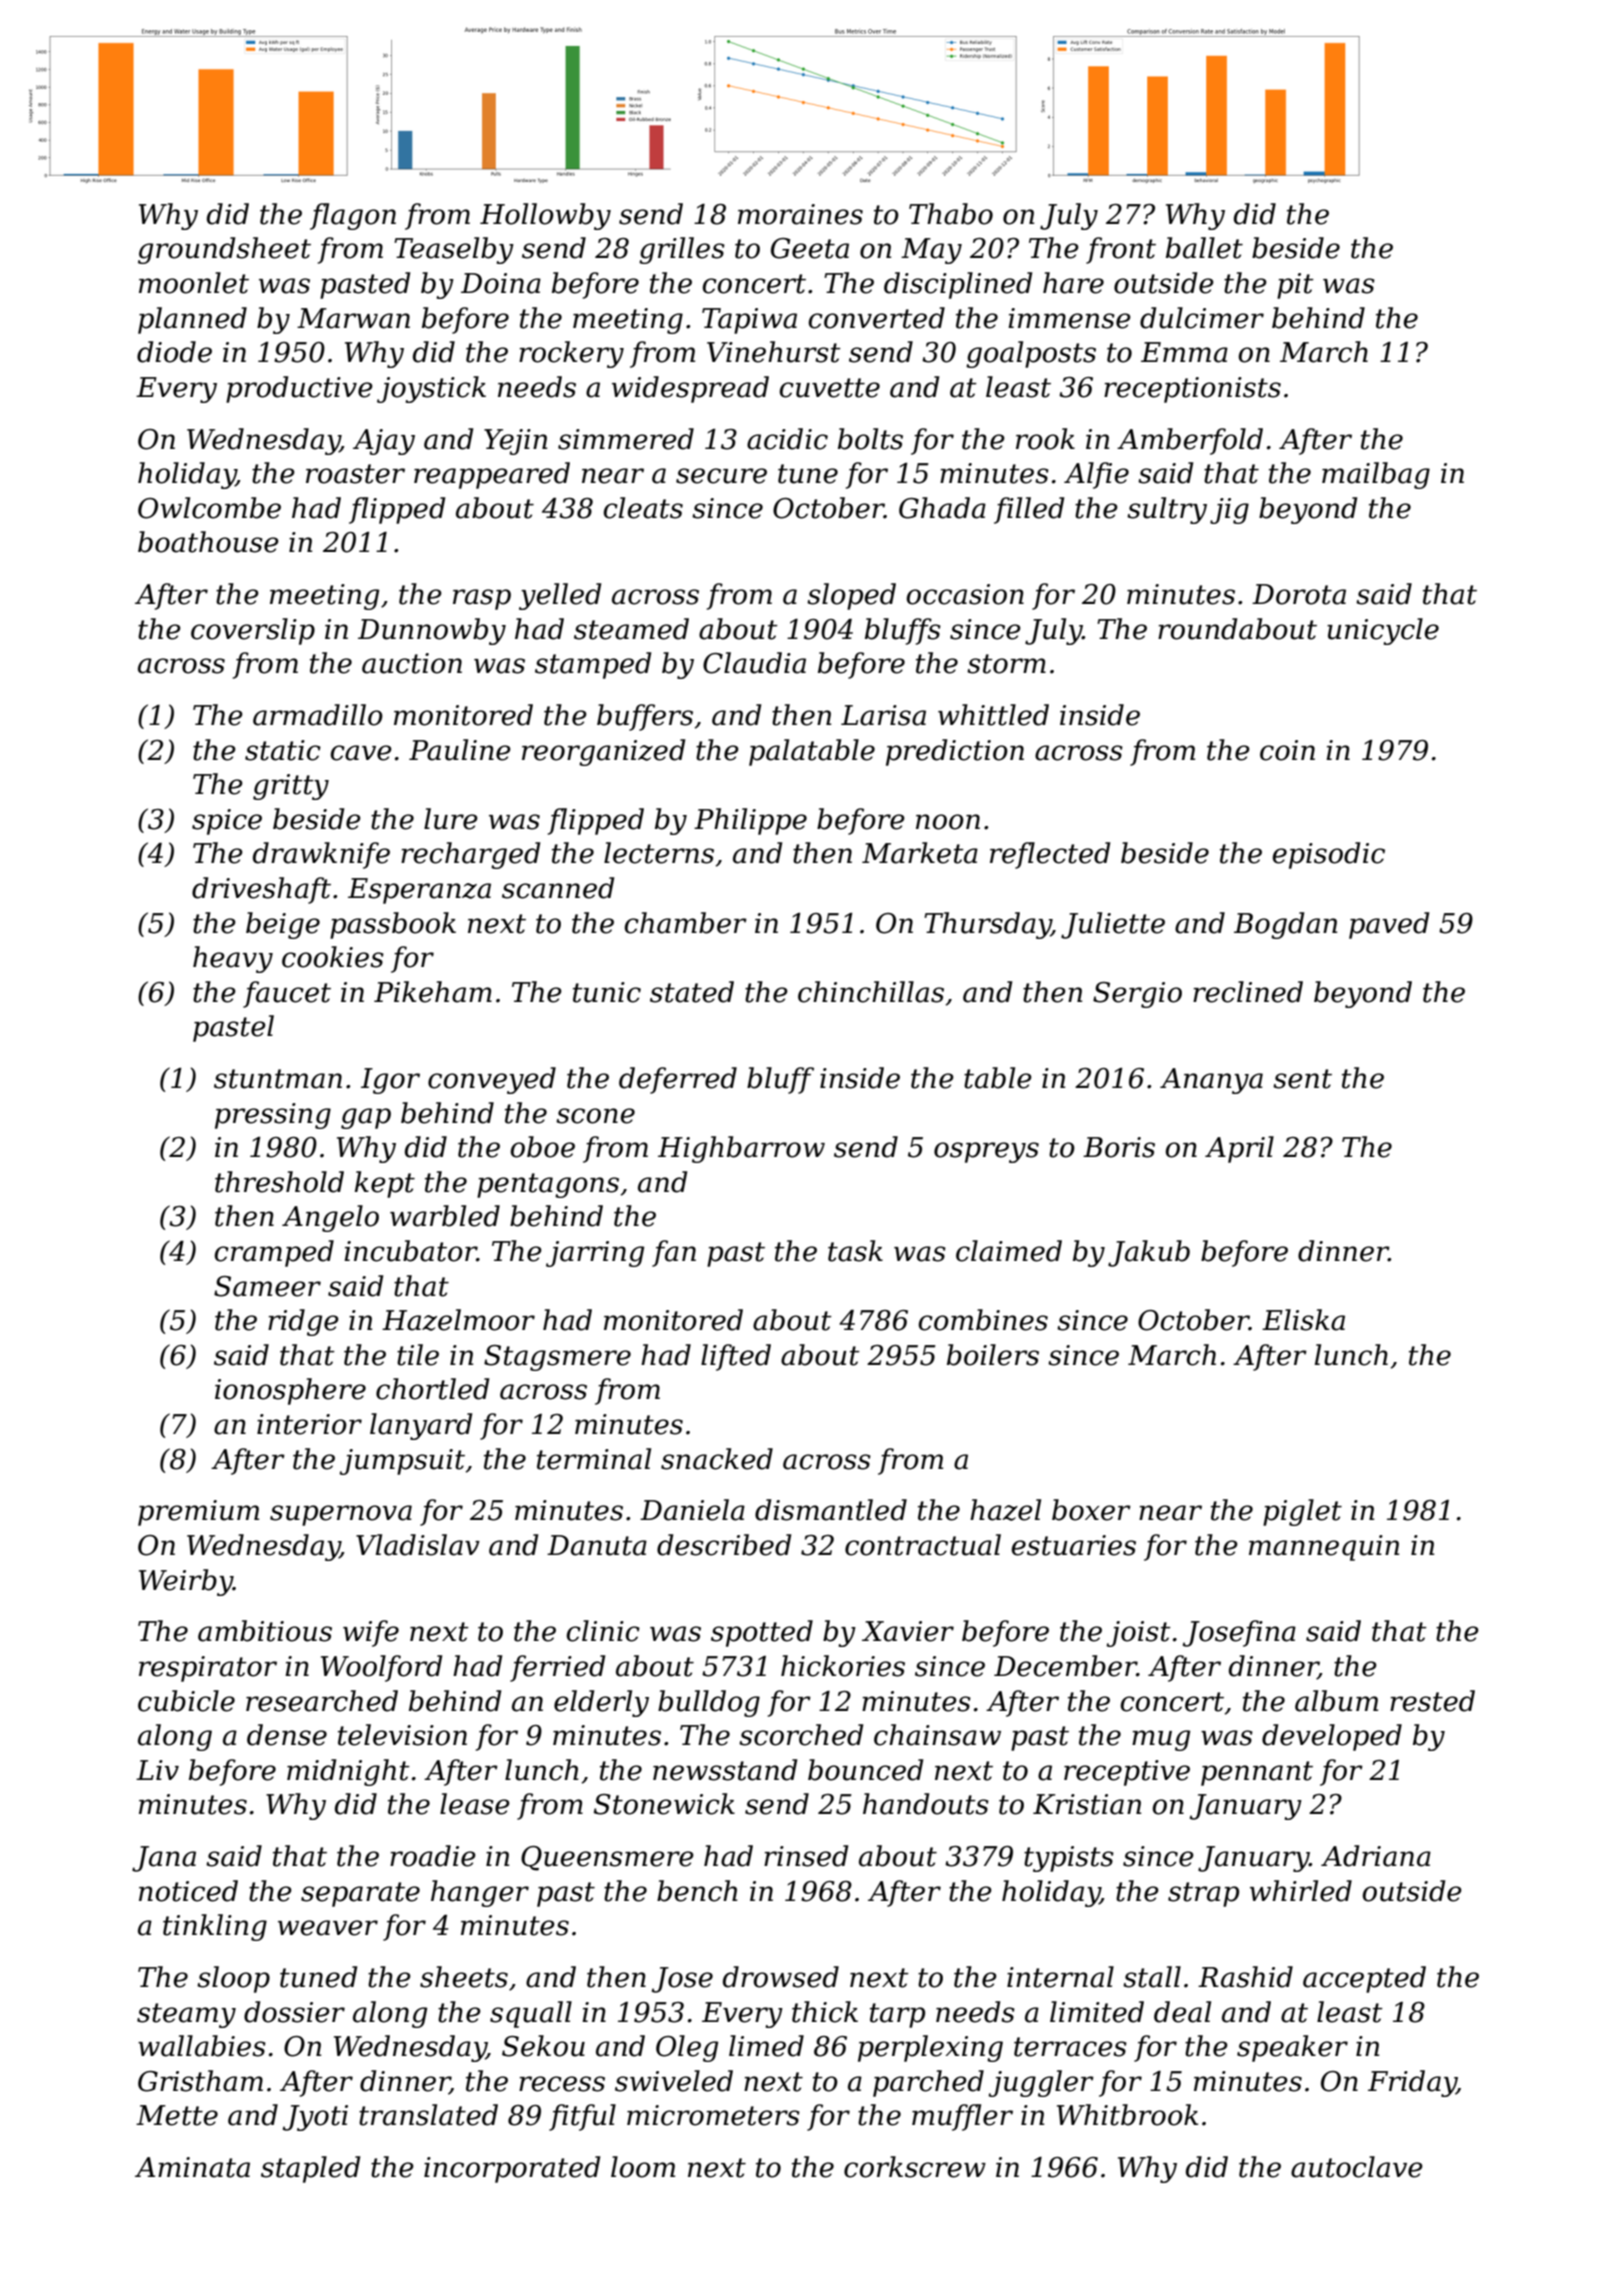 Image resolution: width=1620 pixels, height=2292 pixels. I want to click on groundsheet, so click(224, 250).
